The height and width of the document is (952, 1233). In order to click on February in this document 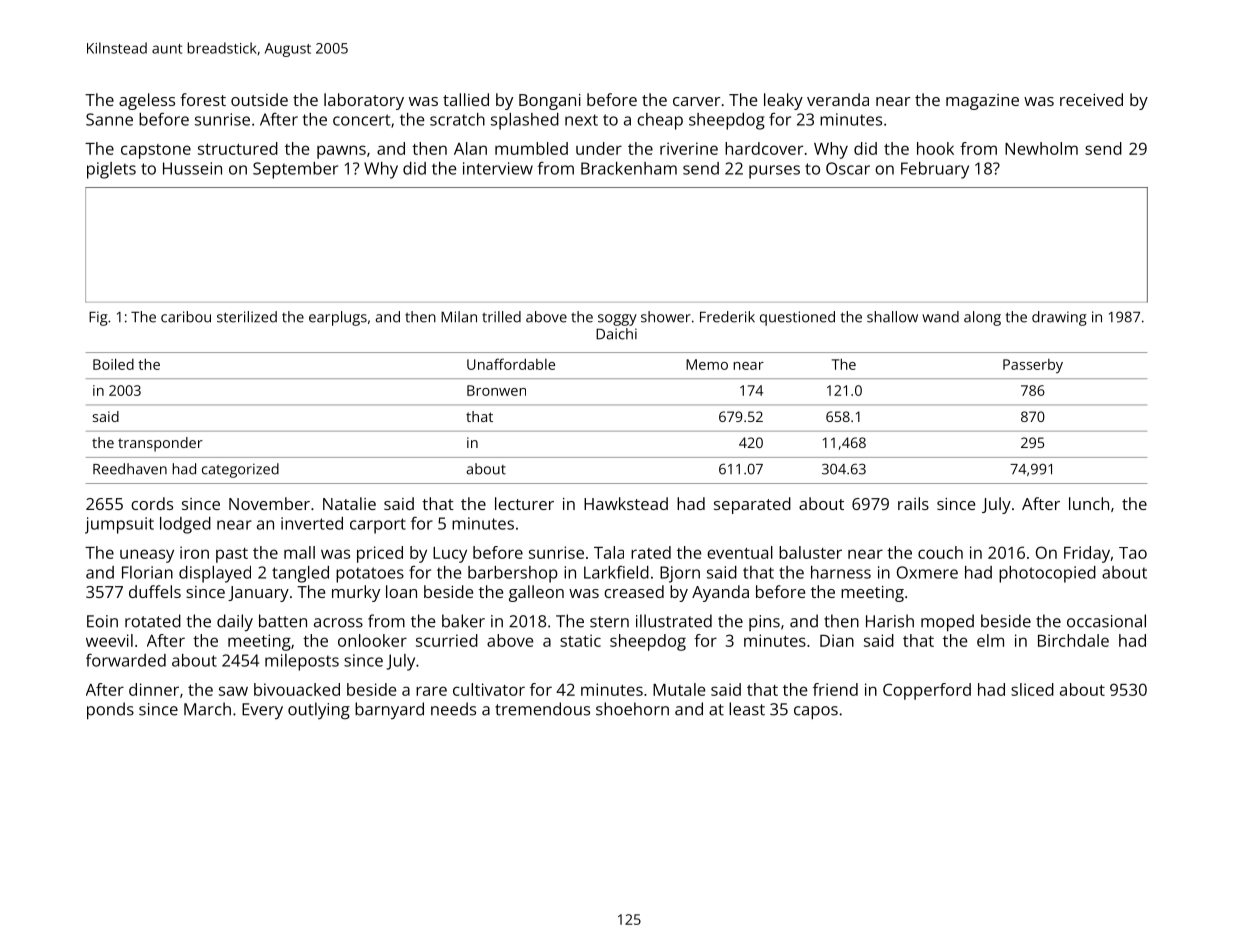, I will do `click(935, 170)`.
